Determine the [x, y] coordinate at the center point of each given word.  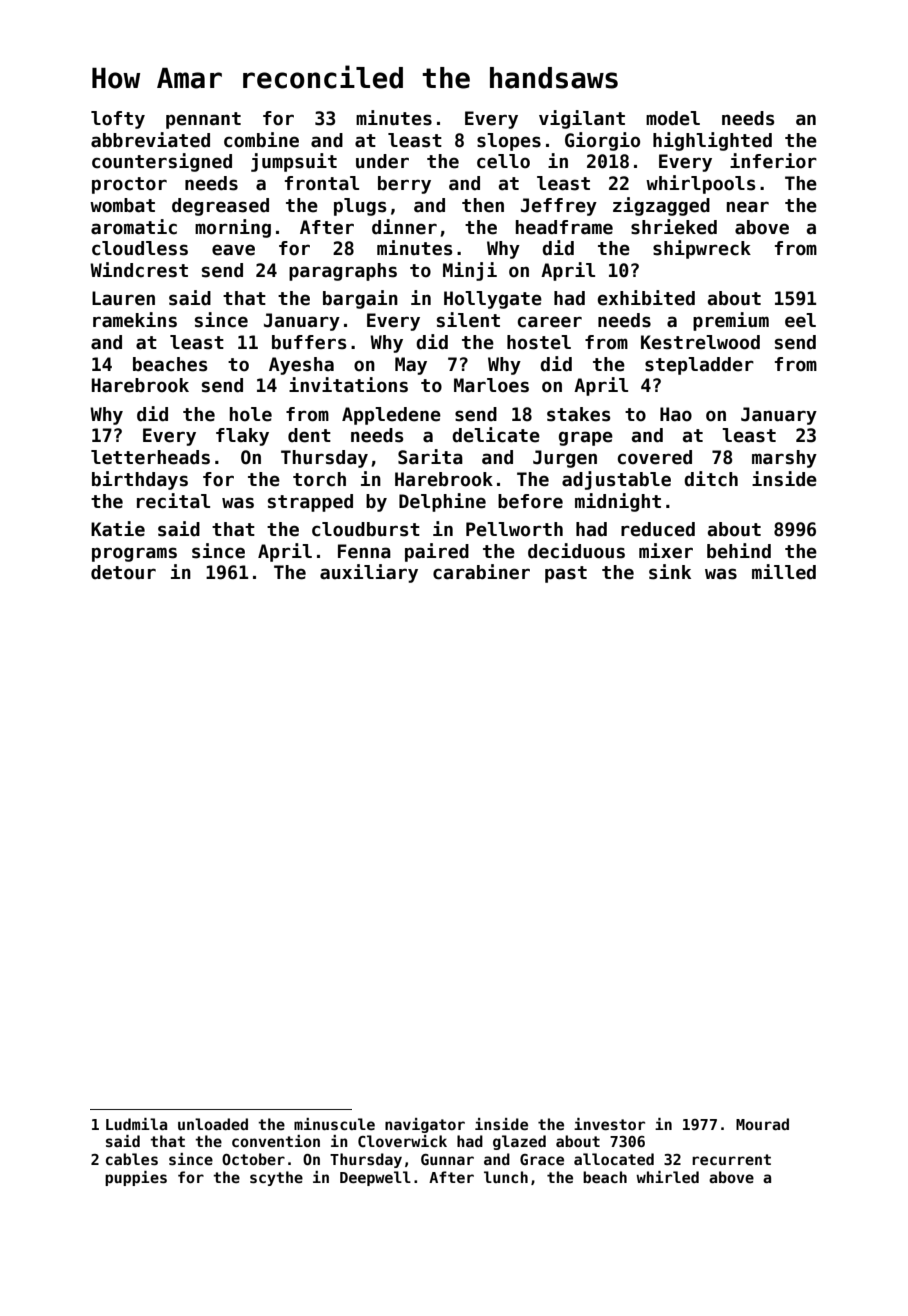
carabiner [481, 572]
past [566, 574]
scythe [276, 1178]
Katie [118, 529]
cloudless [140, 248]
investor [609, 1124]
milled [784, 572]
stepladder [699, 366]
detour [123, 572]
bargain [360, 299]
